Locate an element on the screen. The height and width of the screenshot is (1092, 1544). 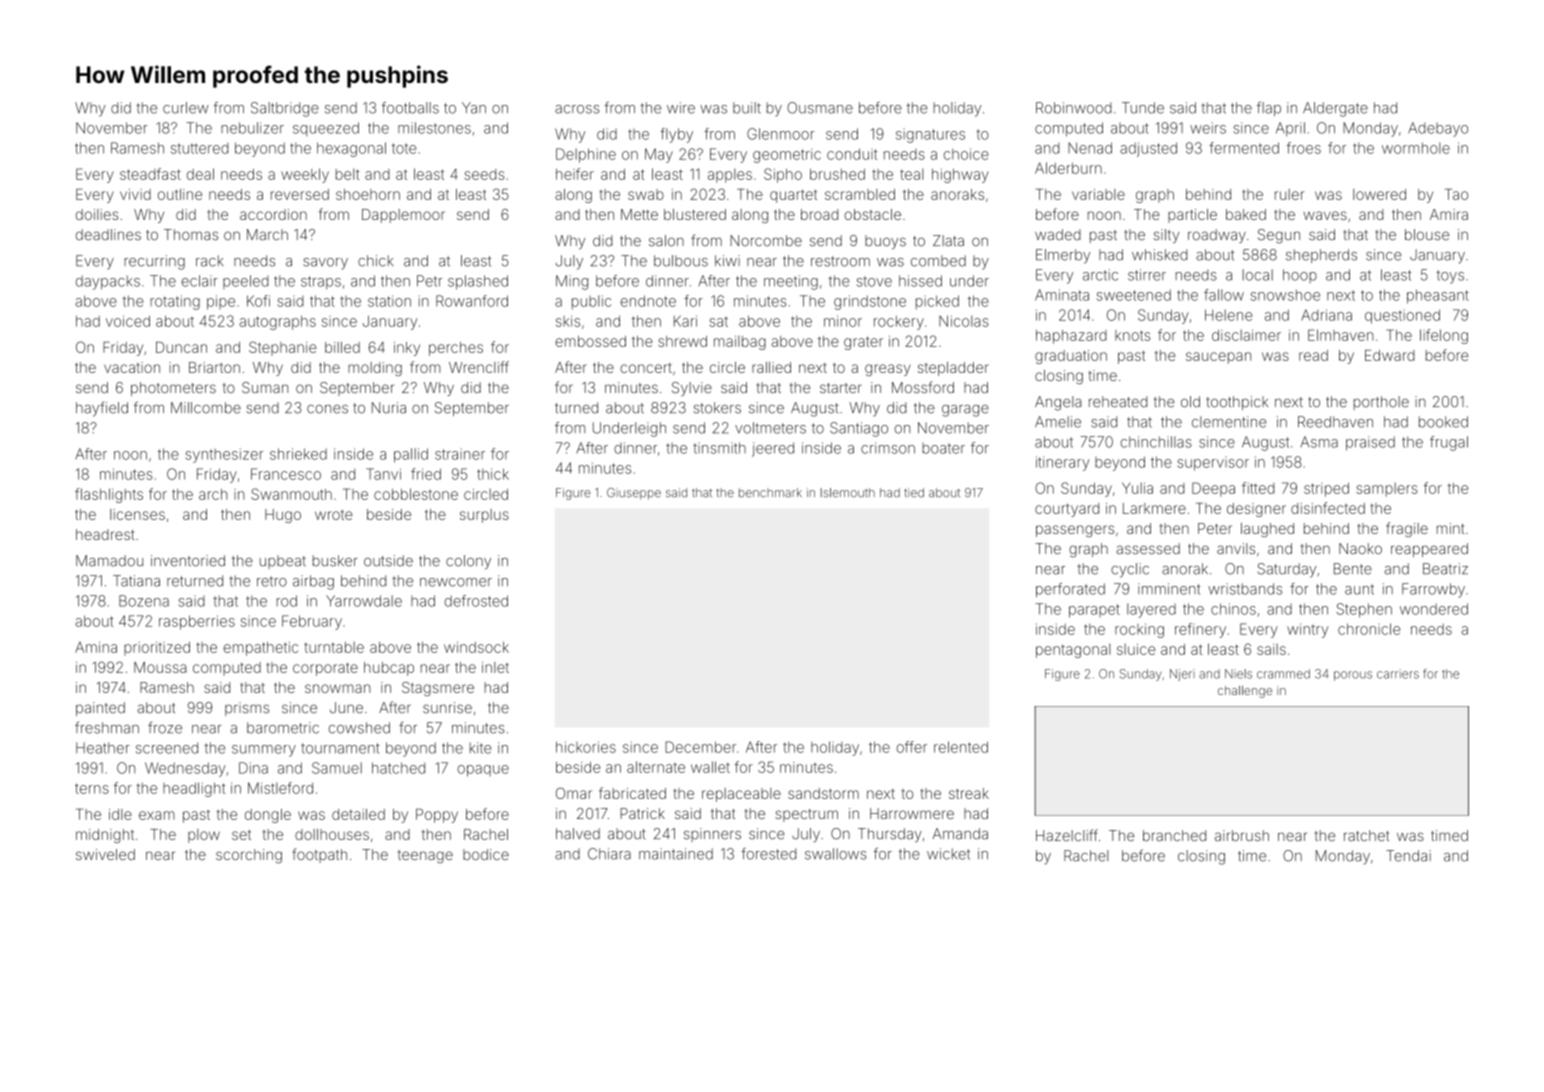
across is located at coordinates (577, 109).
